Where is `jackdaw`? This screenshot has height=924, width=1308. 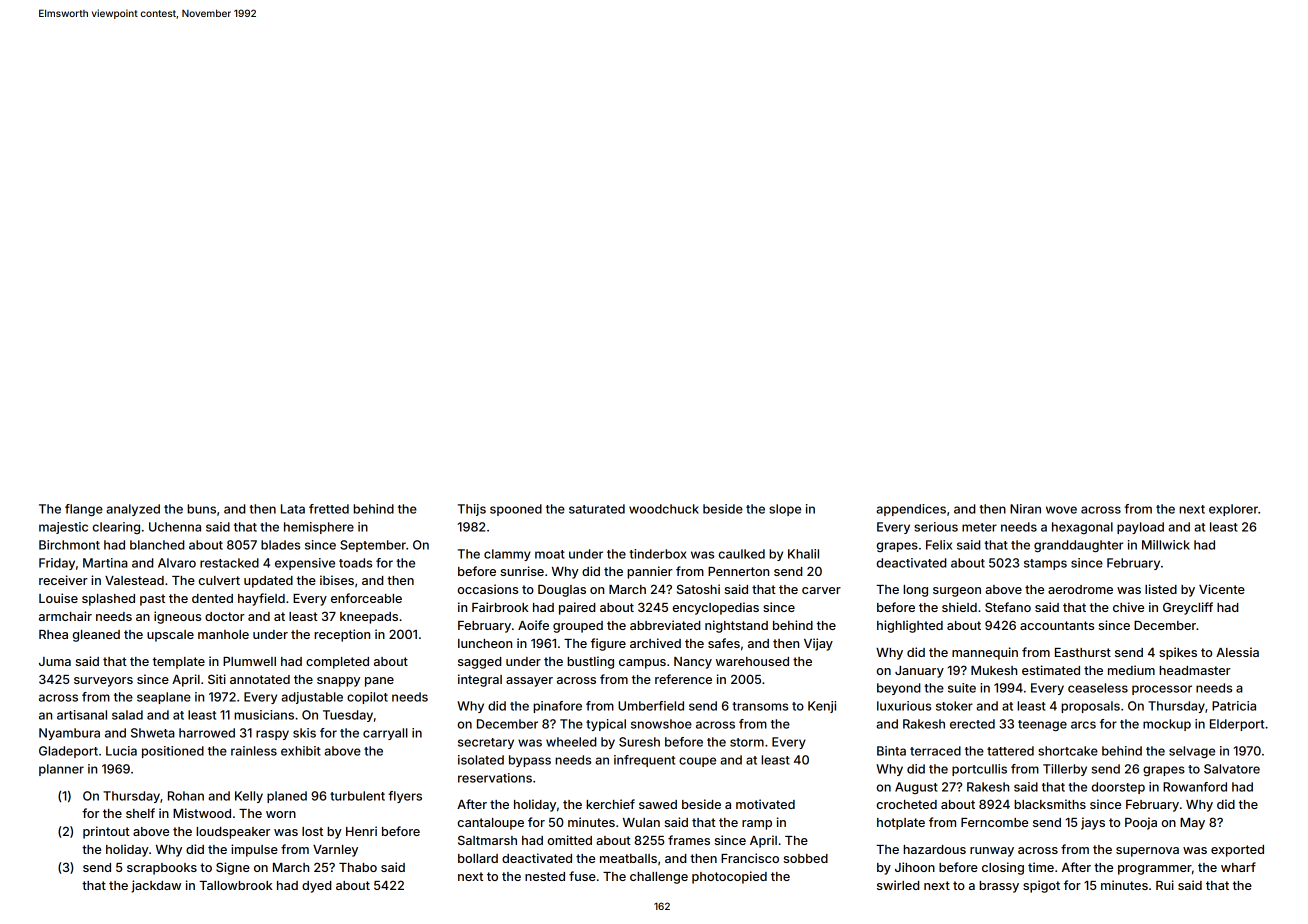 jackdaw is located at coordinates (156, 886).
